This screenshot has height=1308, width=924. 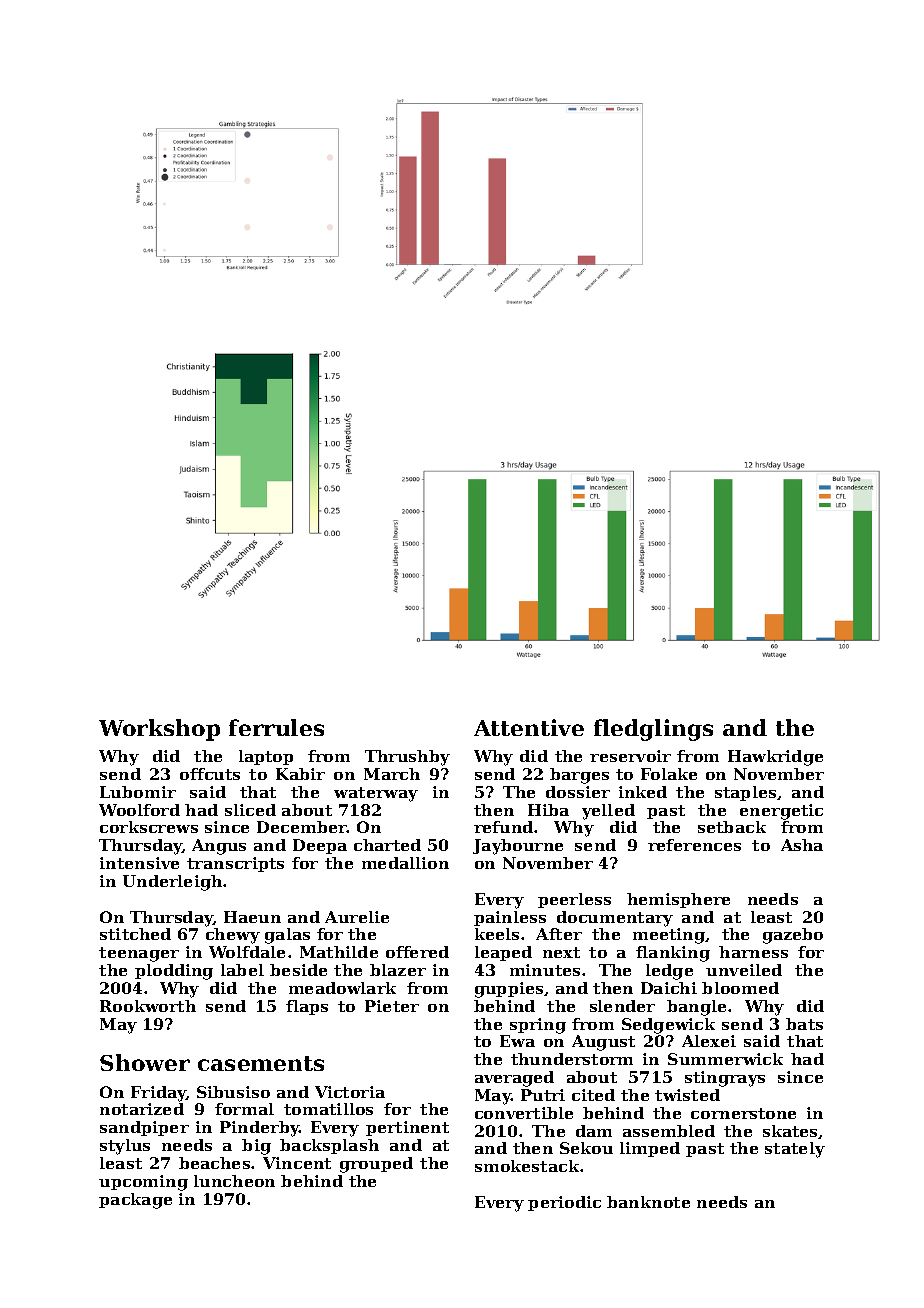 I want to click on painless, so click(x=510, y=918).
